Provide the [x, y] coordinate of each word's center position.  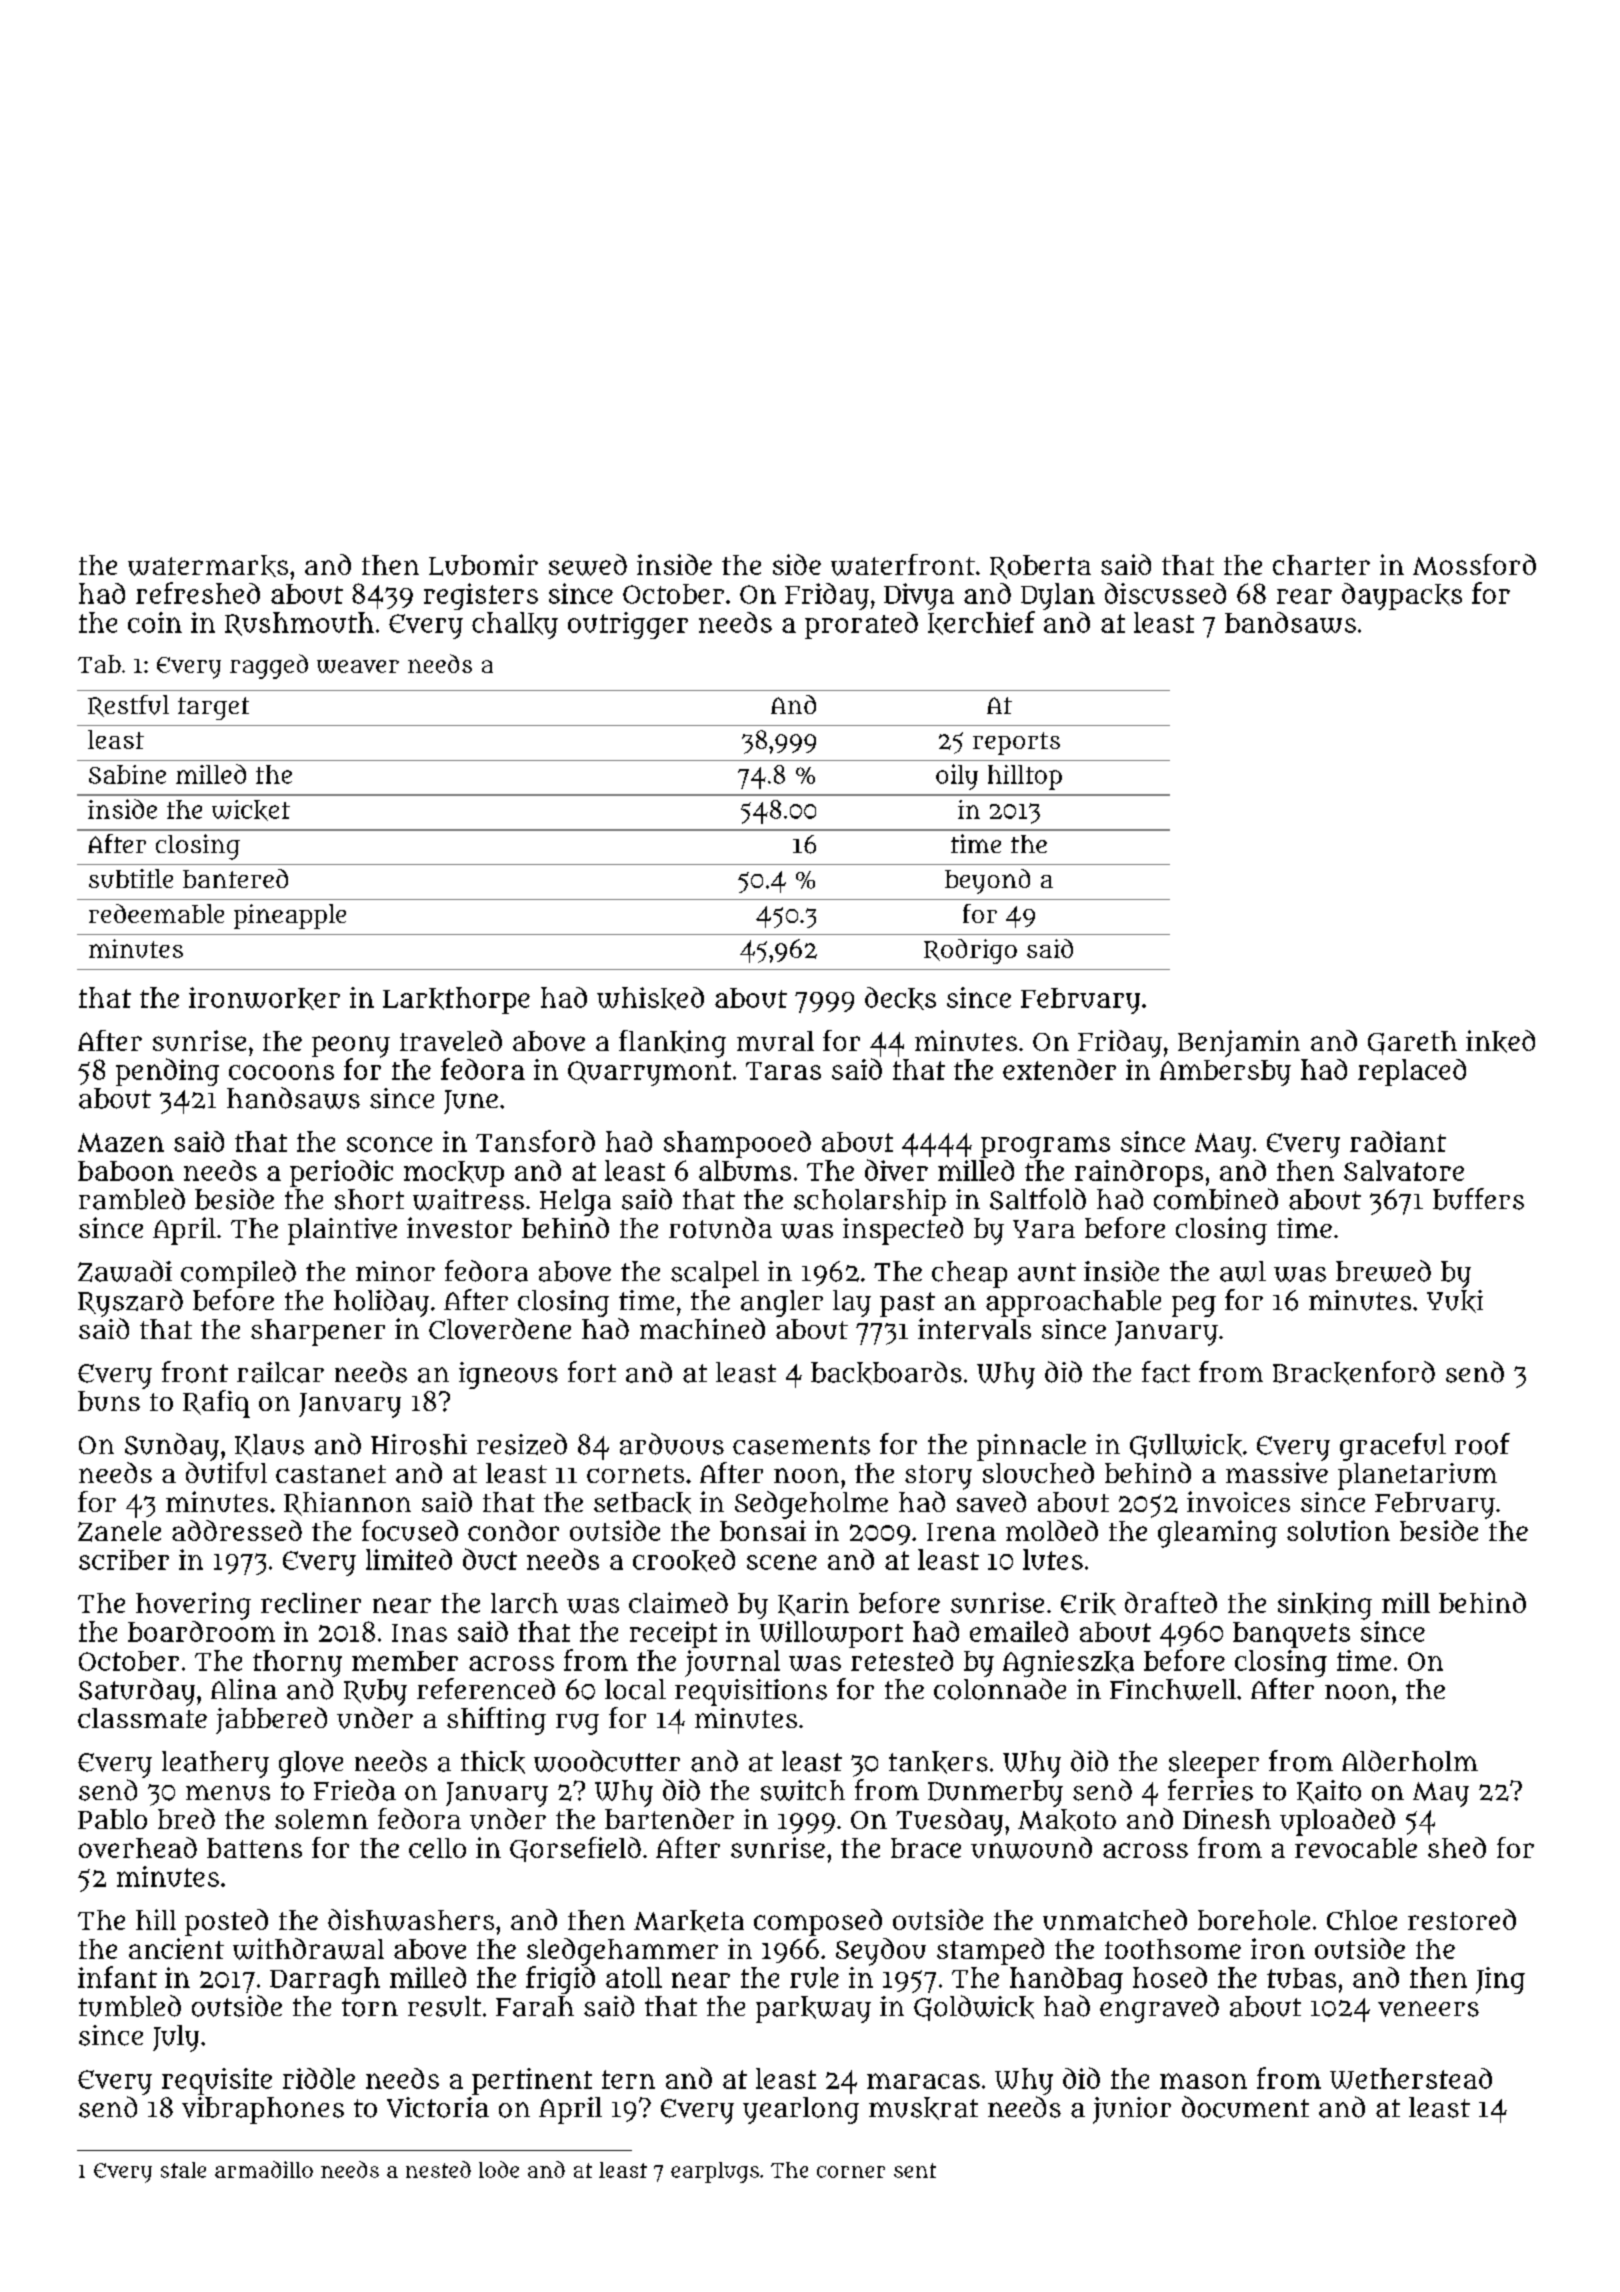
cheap [969, 1274]
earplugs [715, 2172]
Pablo [112, 1819]
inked [1500, 1041]
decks [900, 998]
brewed [1383, 1271]
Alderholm [1410, 1761]
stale [183, 2170]
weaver [358, 666]
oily [957, 777]
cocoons [281, 1072]
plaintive [342, 1231]
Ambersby [1225, 1073]
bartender [669, 1818]
